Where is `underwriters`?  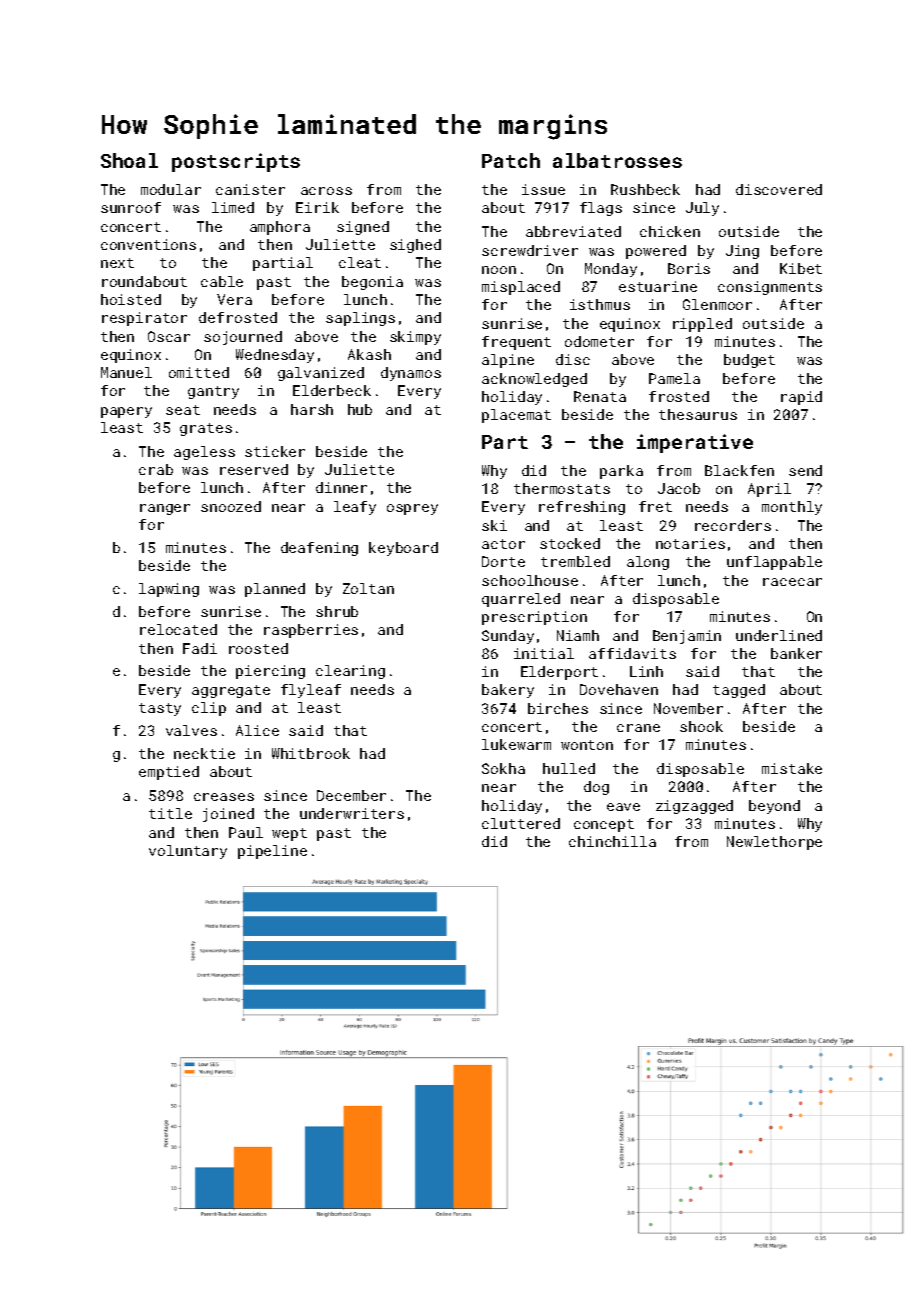
underwriters is located at coordinates (352, 813).
